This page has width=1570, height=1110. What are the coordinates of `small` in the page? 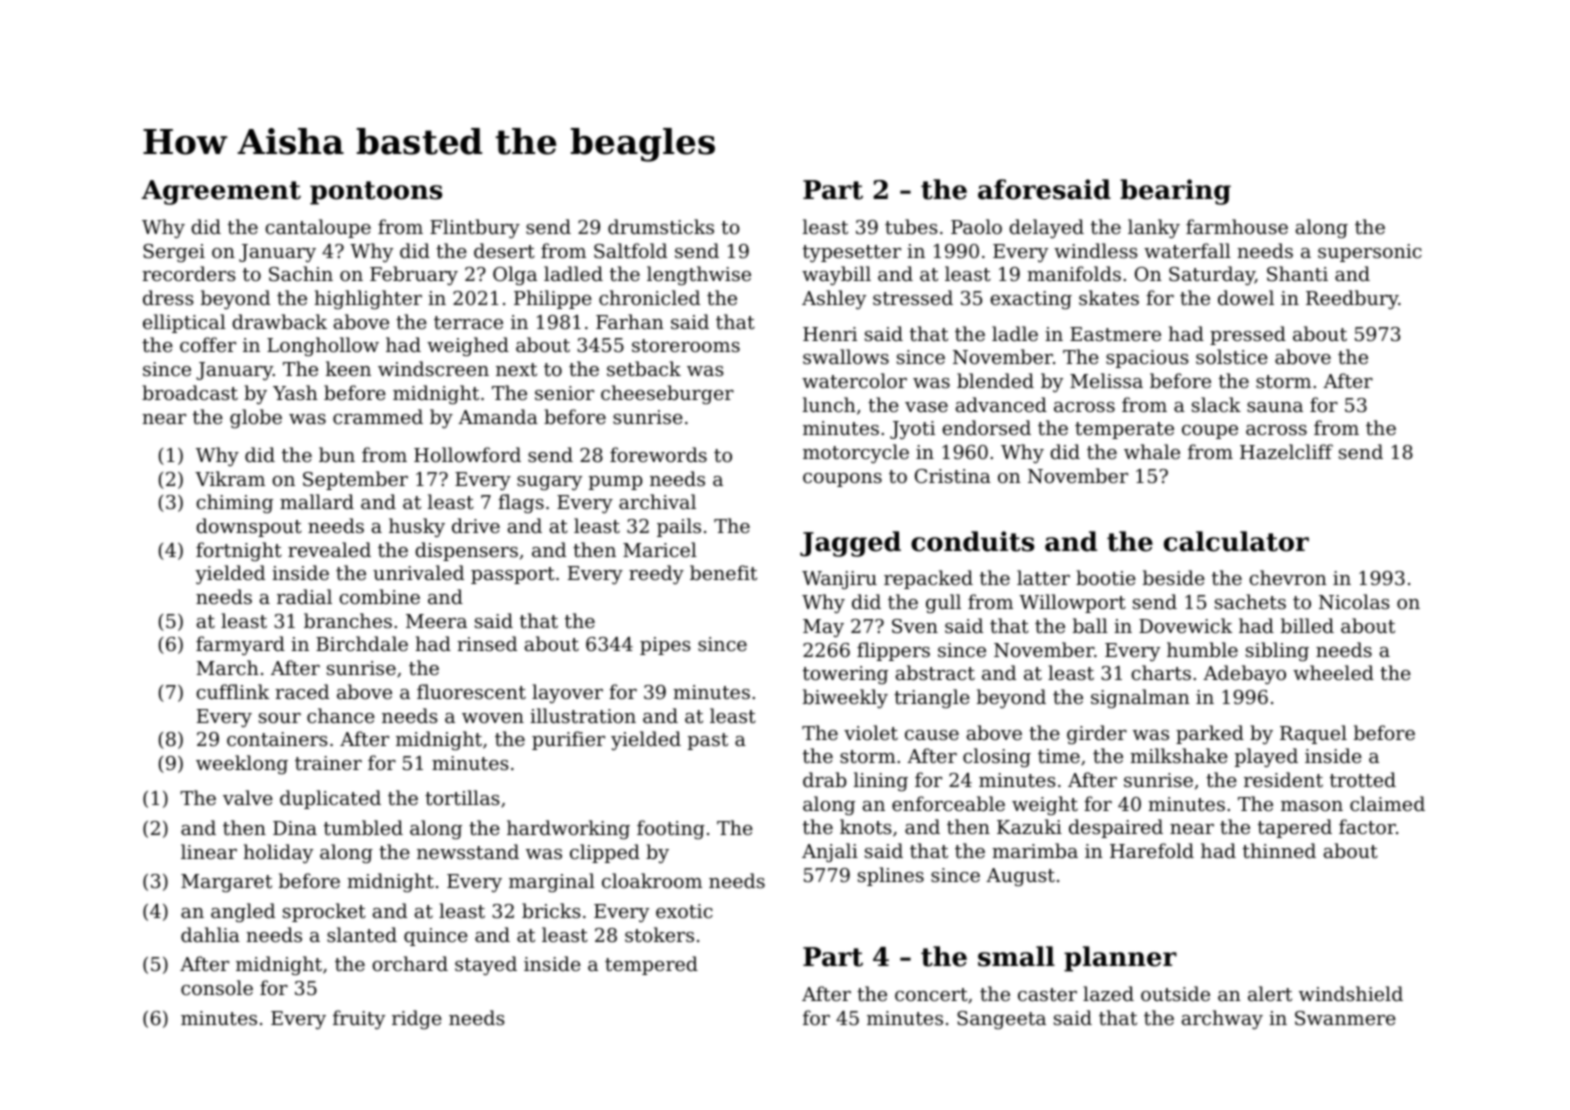 It's located at (1016, 956).
